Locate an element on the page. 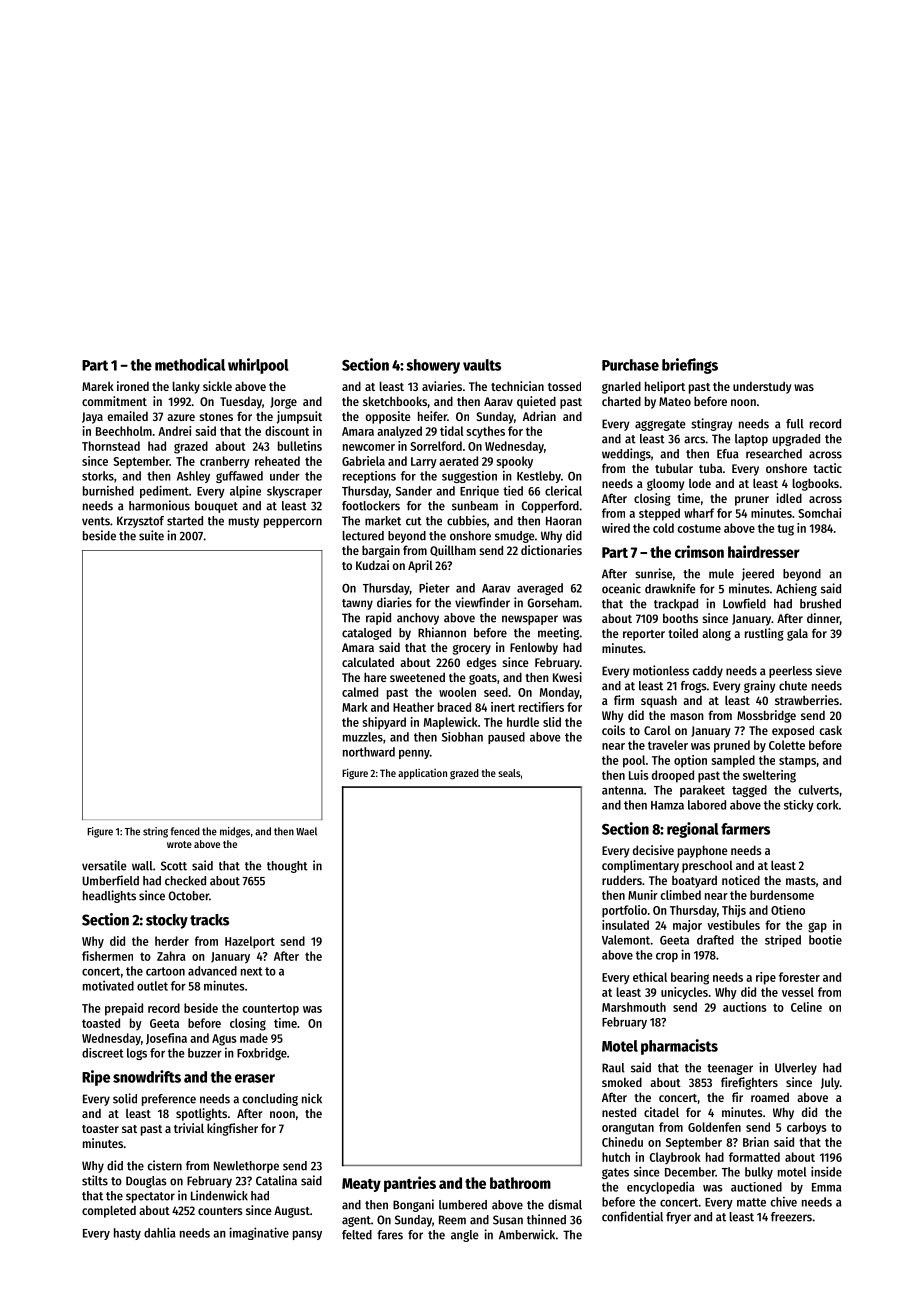 This document has width=924, height=1308. suite is located at coordinates (151, 535).
